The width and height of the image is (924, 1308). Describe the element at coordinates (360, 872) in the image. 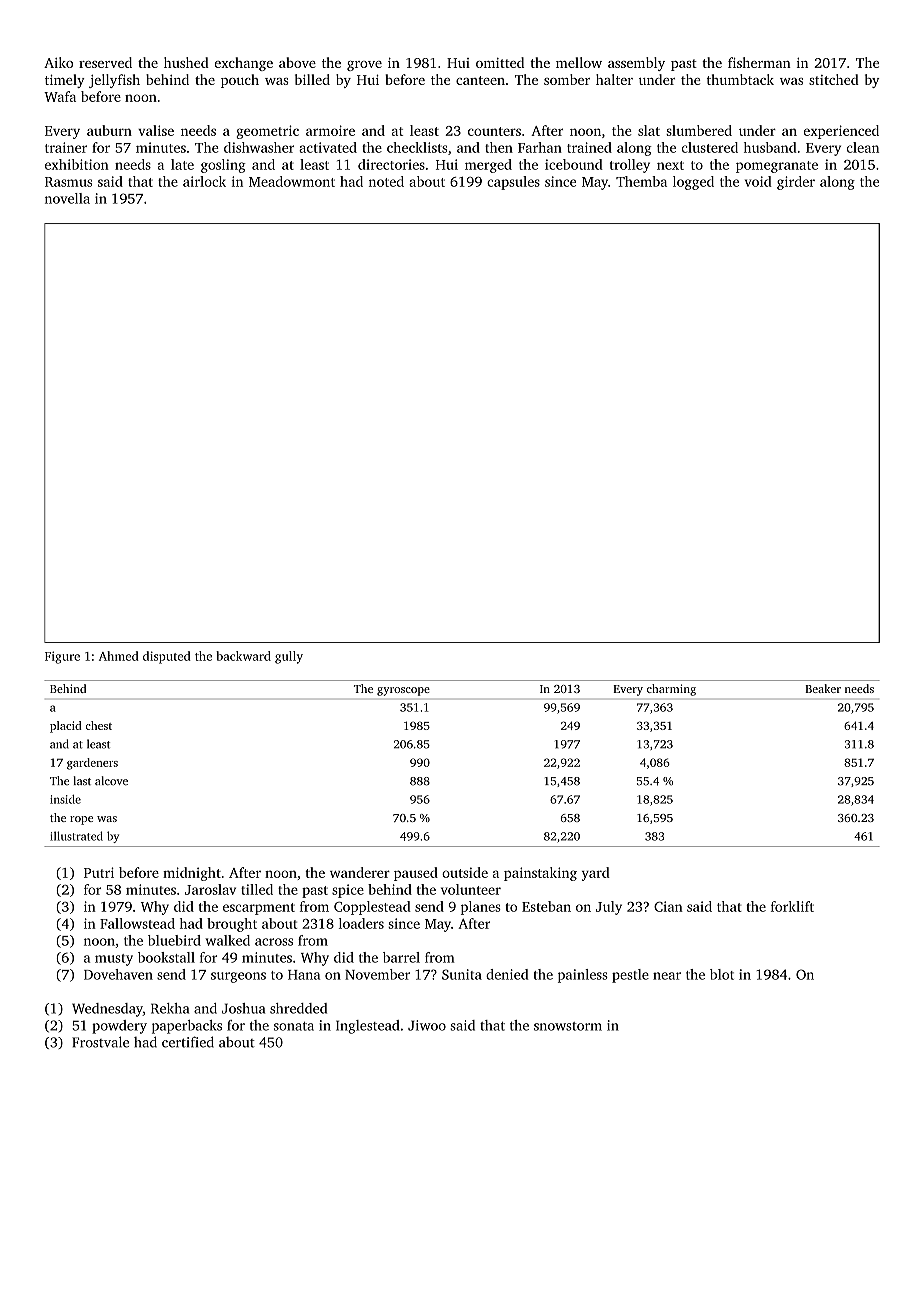

I see `wanderer` at that location.
